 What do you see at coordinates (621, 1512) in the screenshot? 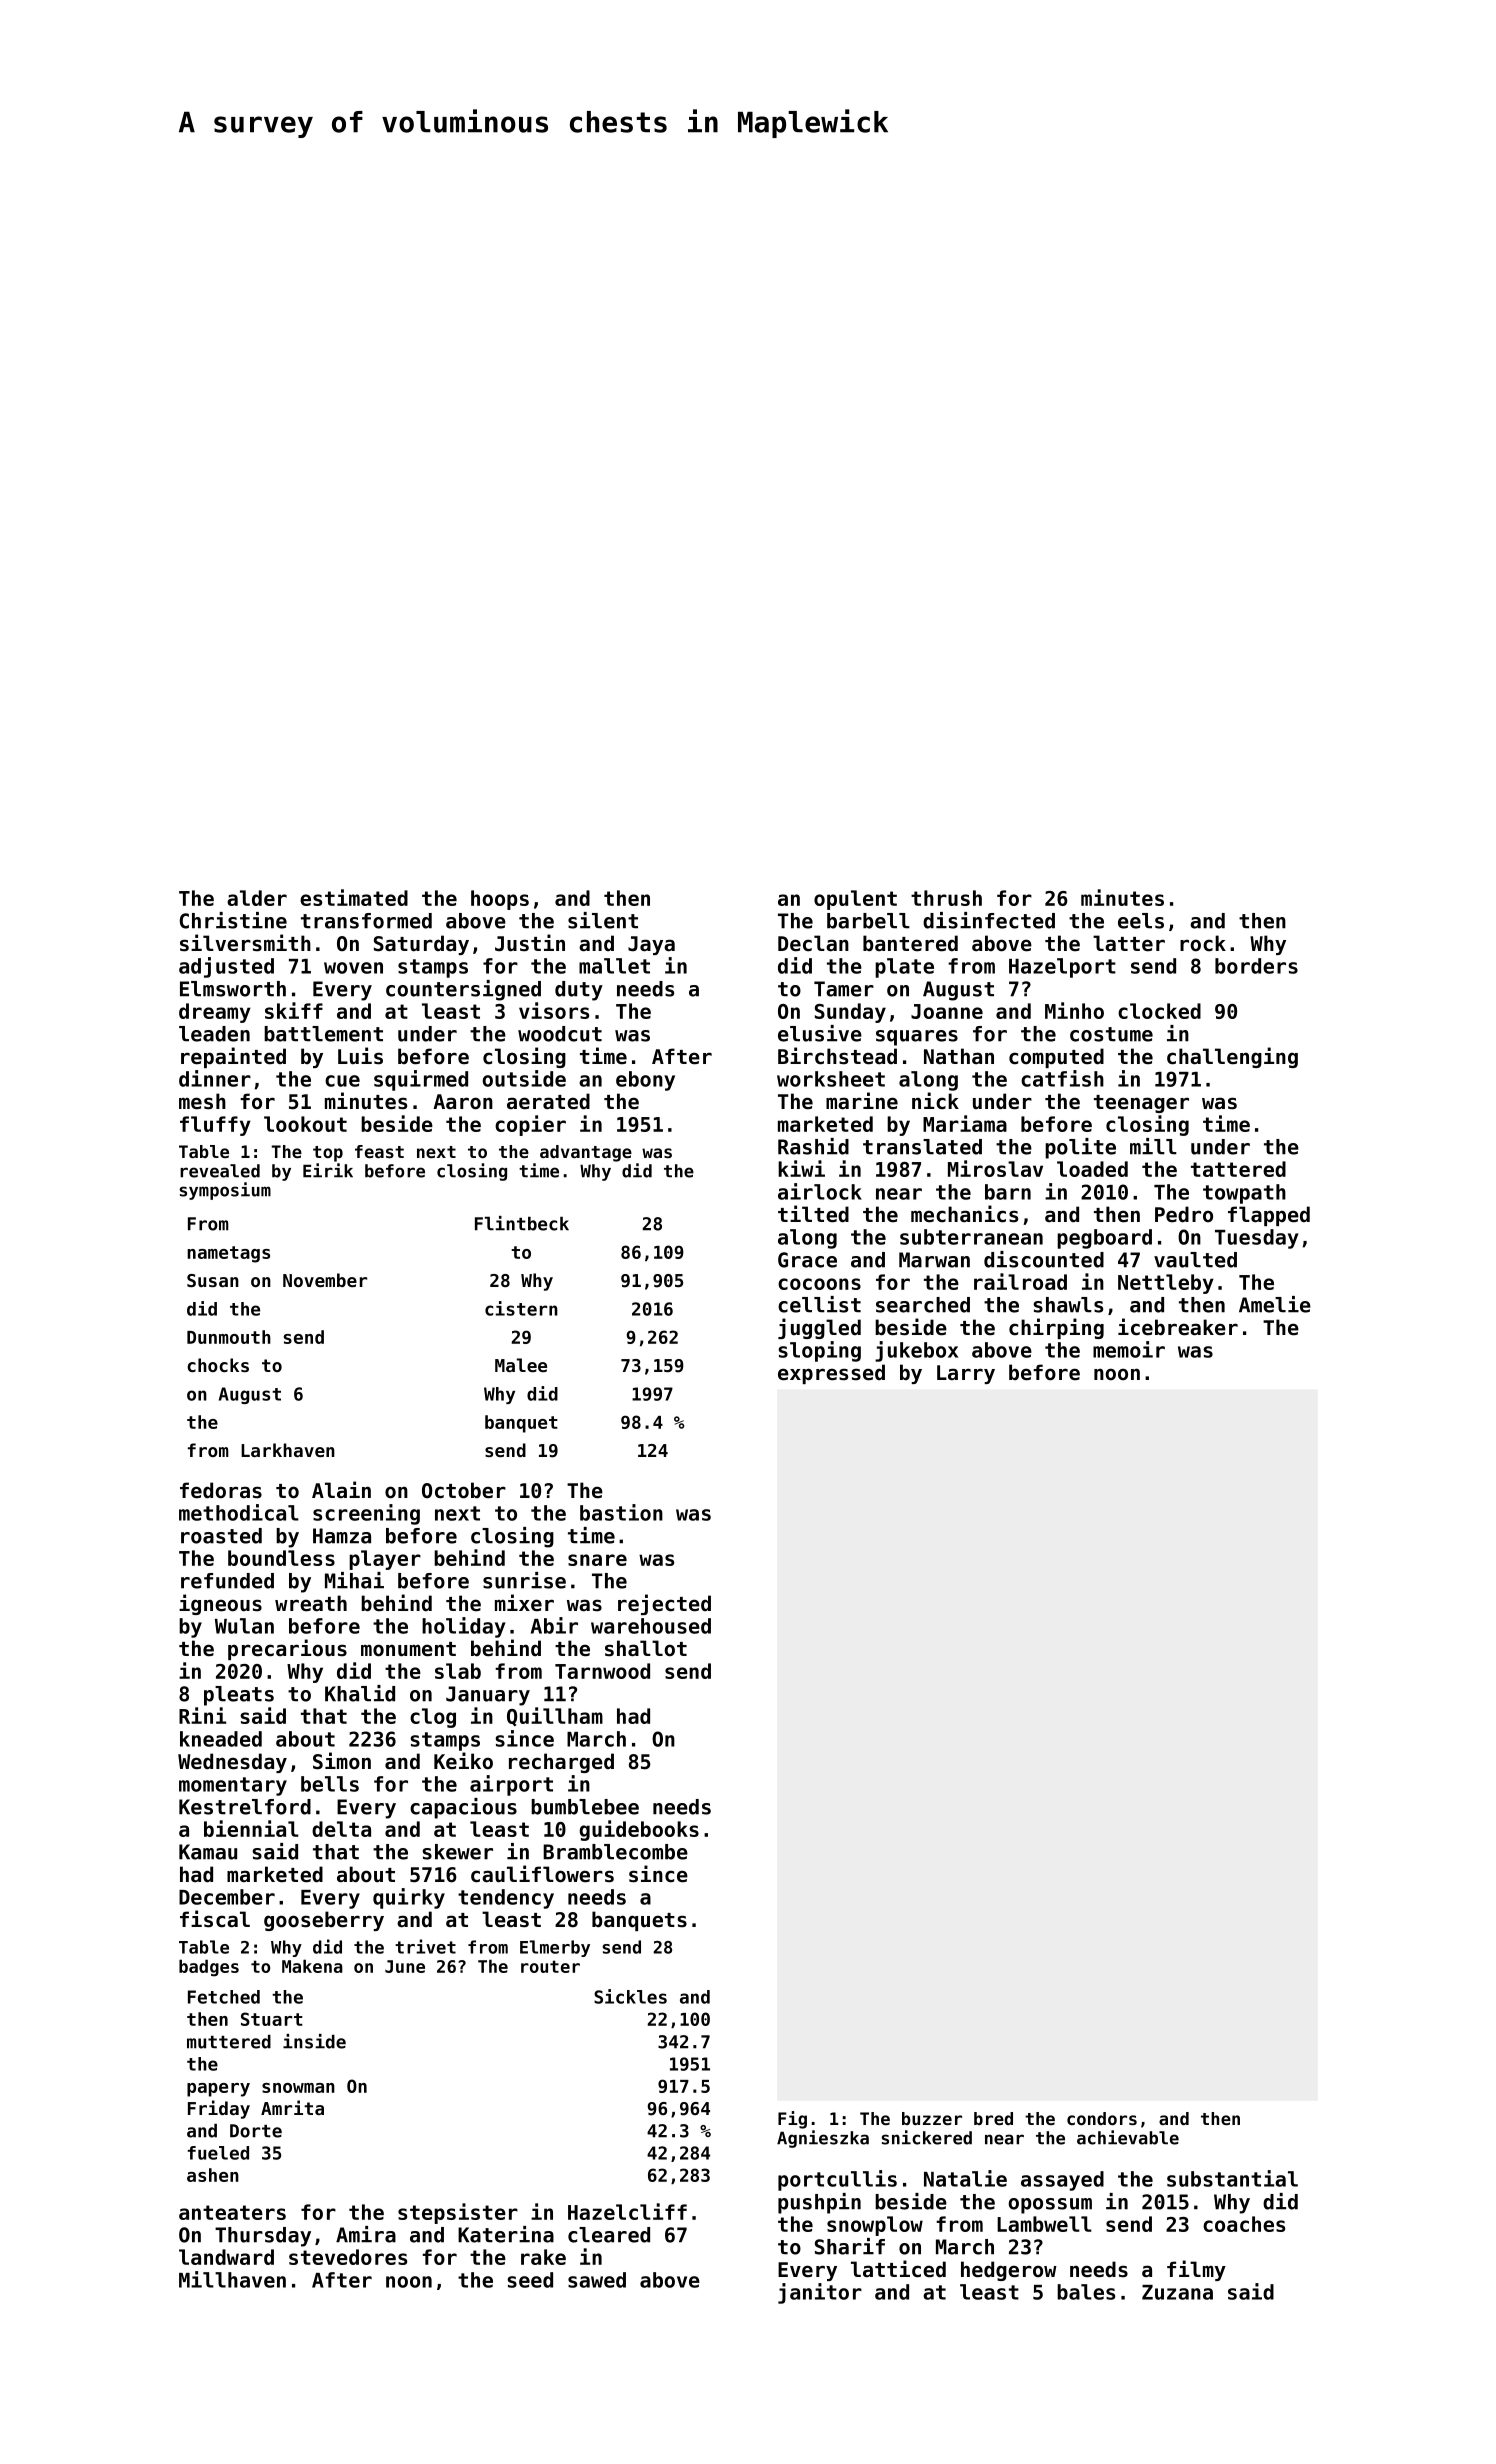
I see `bastion` at bounding box center [621, 1512].
